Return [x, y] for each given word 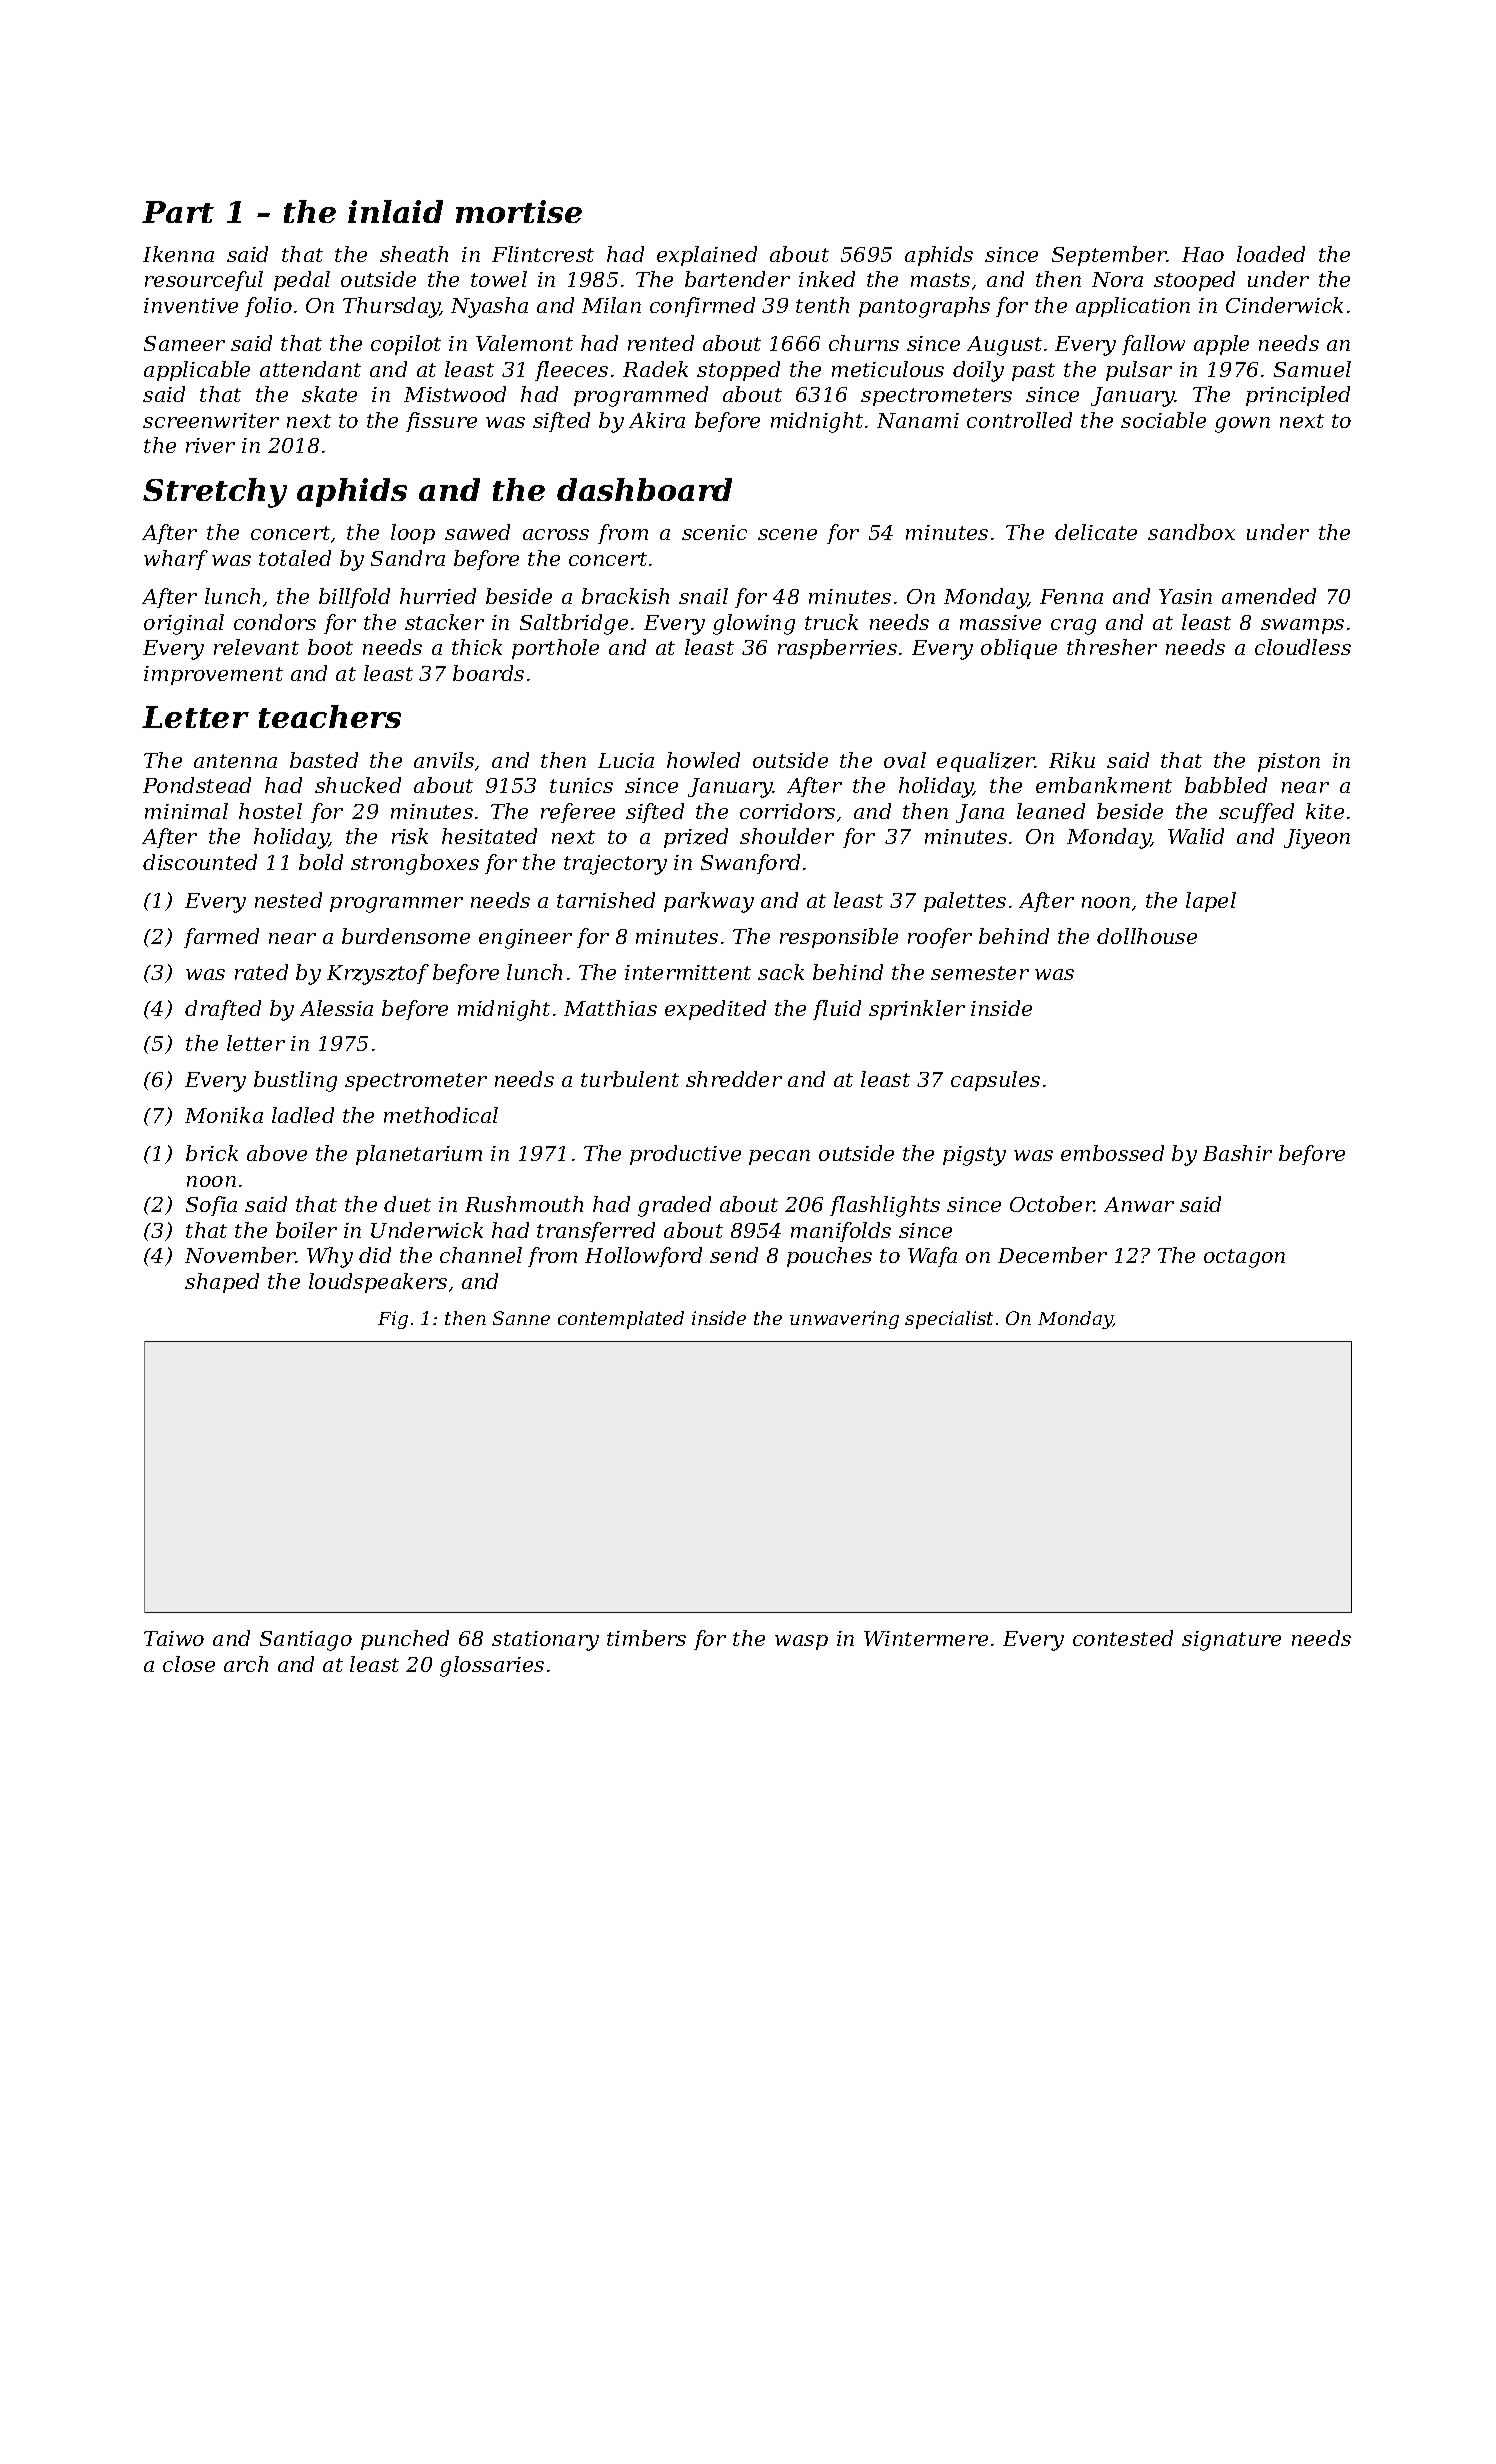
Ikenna [178, 254]
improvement [213, 675]
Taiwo [174, 1638]
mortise [519, 211]
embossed [1112, 1153]
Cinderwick [1284, 305]
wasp [801, 1642]
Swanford [750, 864]
